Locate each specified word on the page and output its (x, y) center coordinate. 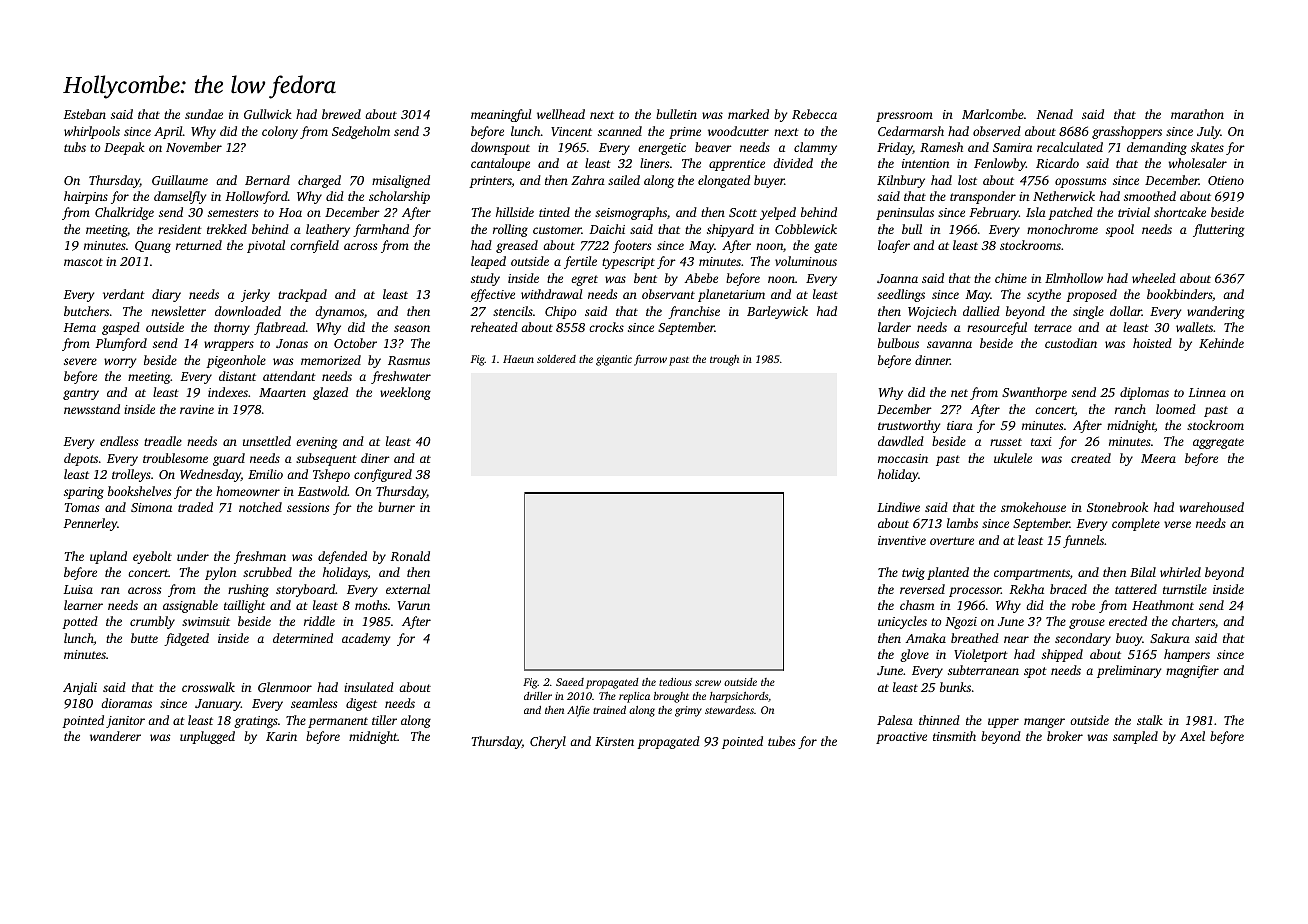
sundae (204, 114)
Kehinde (1221, 343)
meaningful (501, 115)
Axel (1192, 736)
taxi (1041, 441)
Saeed (570, 682)
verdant (124, 294)
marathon (1197, 114)
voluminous (806, 261)
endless (119, 441)
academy (366, 639)
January (218, 705)
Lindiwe (898, 507)
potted (80, 622)
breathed (975, 638)
